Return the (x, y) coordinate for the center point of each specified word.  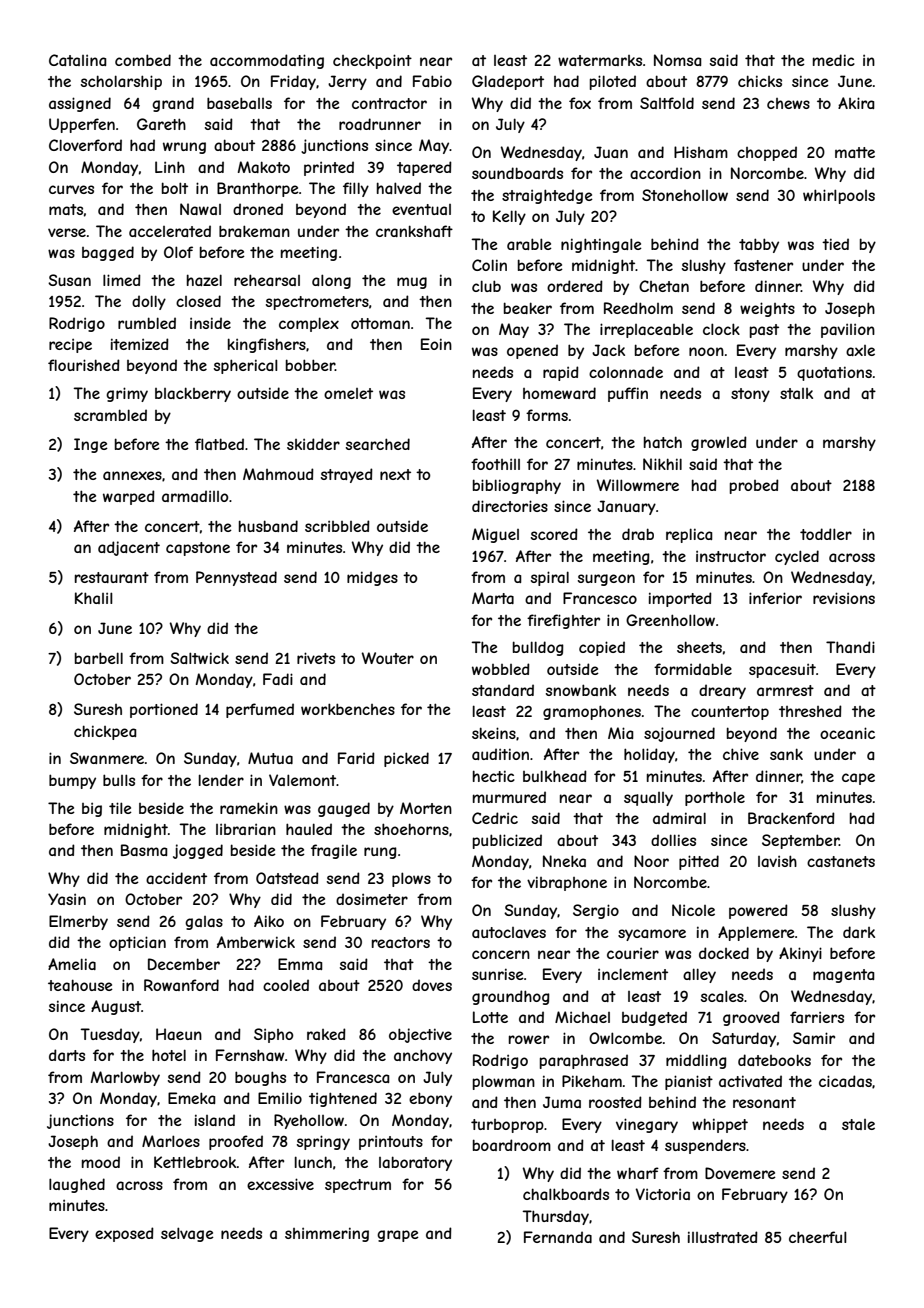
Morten (426, 808)
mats (66, 209)
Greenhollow (670, 620)
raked (326, 1034)
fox (580, 103)
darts (67, 1055)
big (92, 809)
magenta (844, 976)
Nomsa (678, 60)
